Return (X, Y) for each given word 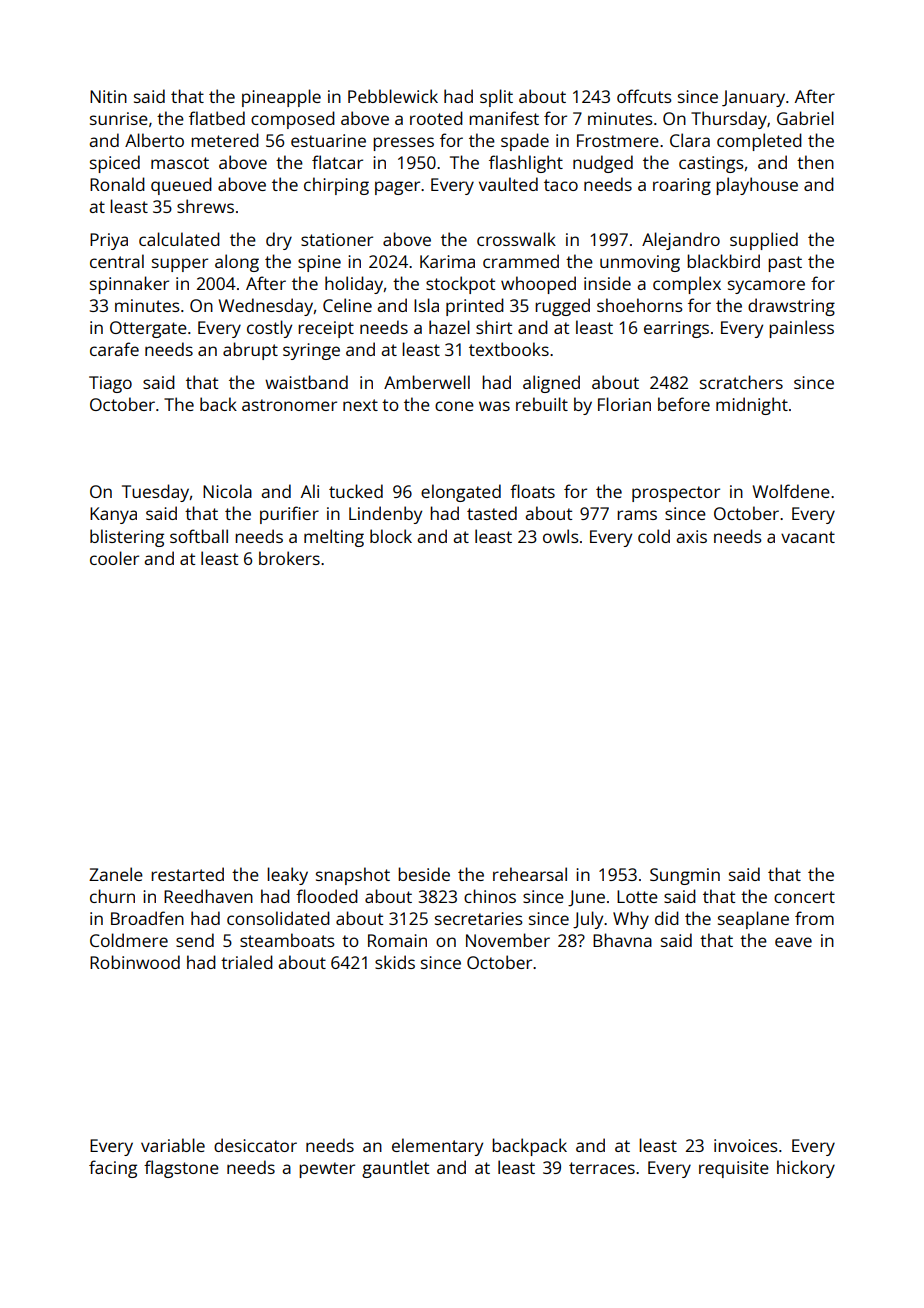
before (684, 404)
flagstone (181, 1169)
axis (691, 536)
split (496, 98)
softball (199, 536)
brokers (289, 558)
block (391, 536)
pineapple (281, 98)
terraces (602, 1168)
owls (561, 536)
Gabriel (805, 118)
